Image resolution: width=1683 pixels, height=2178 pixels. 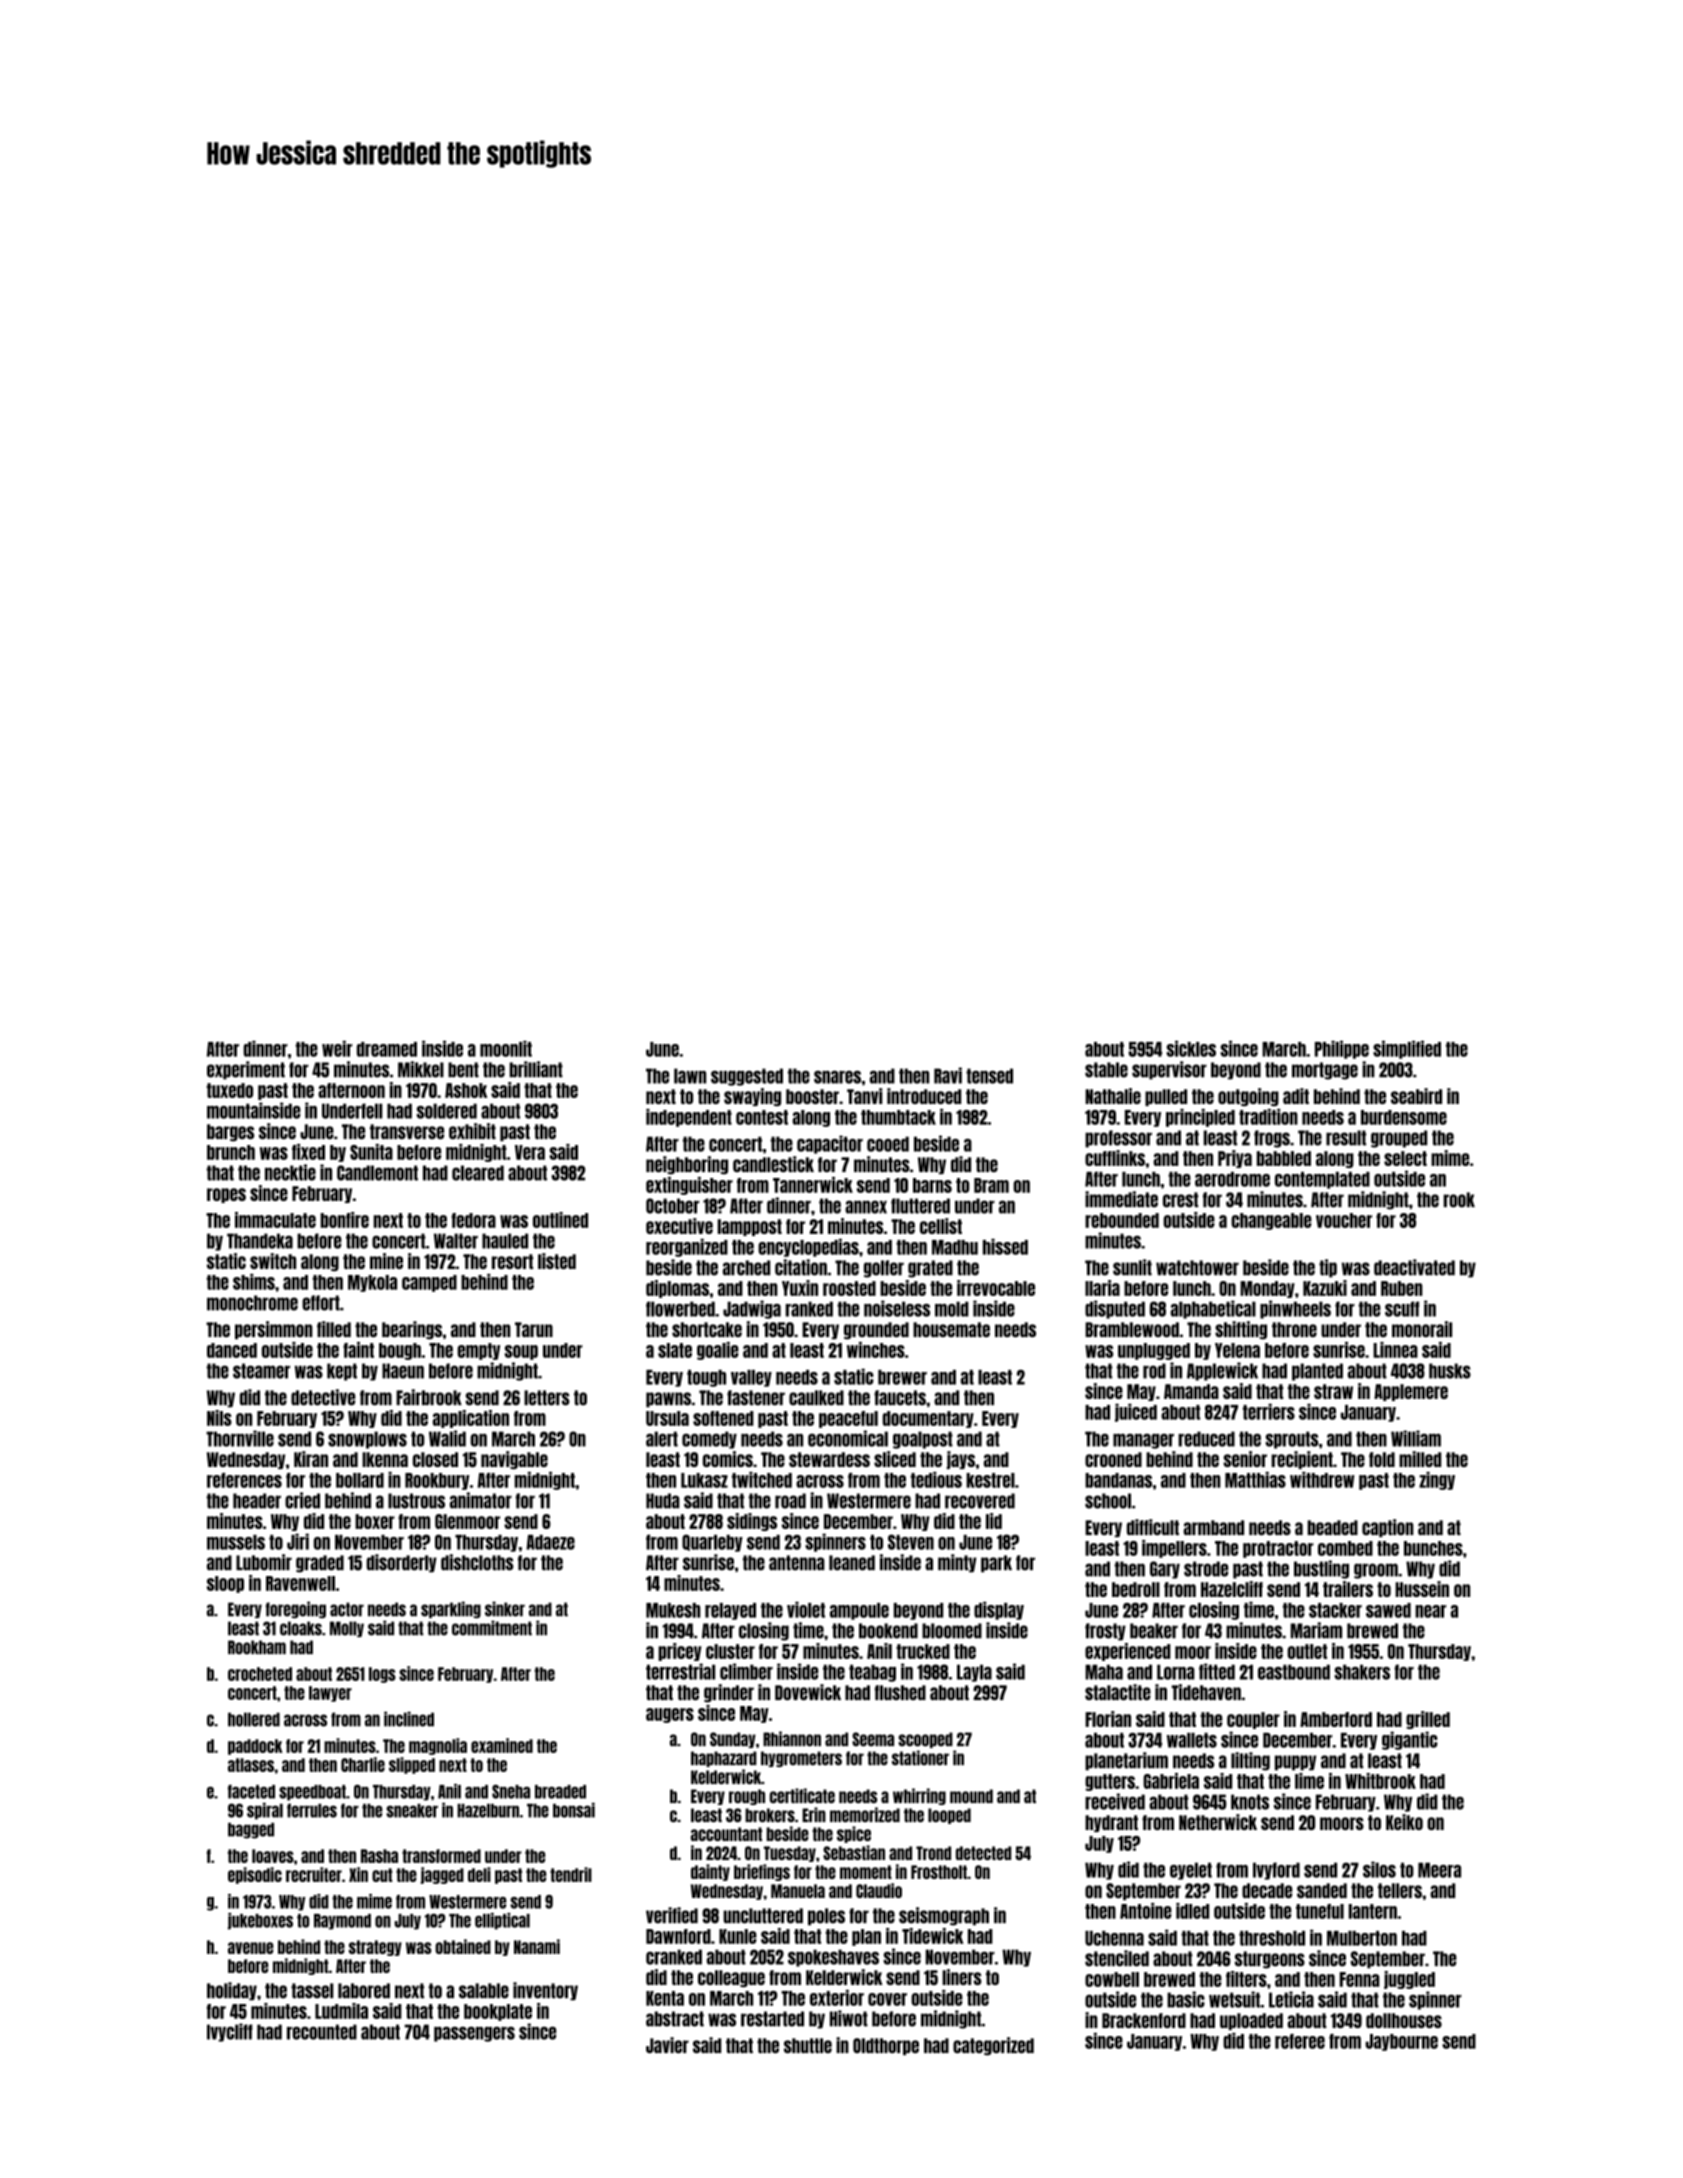 I want to click on Ravi, so click(x=948, y=1075).
